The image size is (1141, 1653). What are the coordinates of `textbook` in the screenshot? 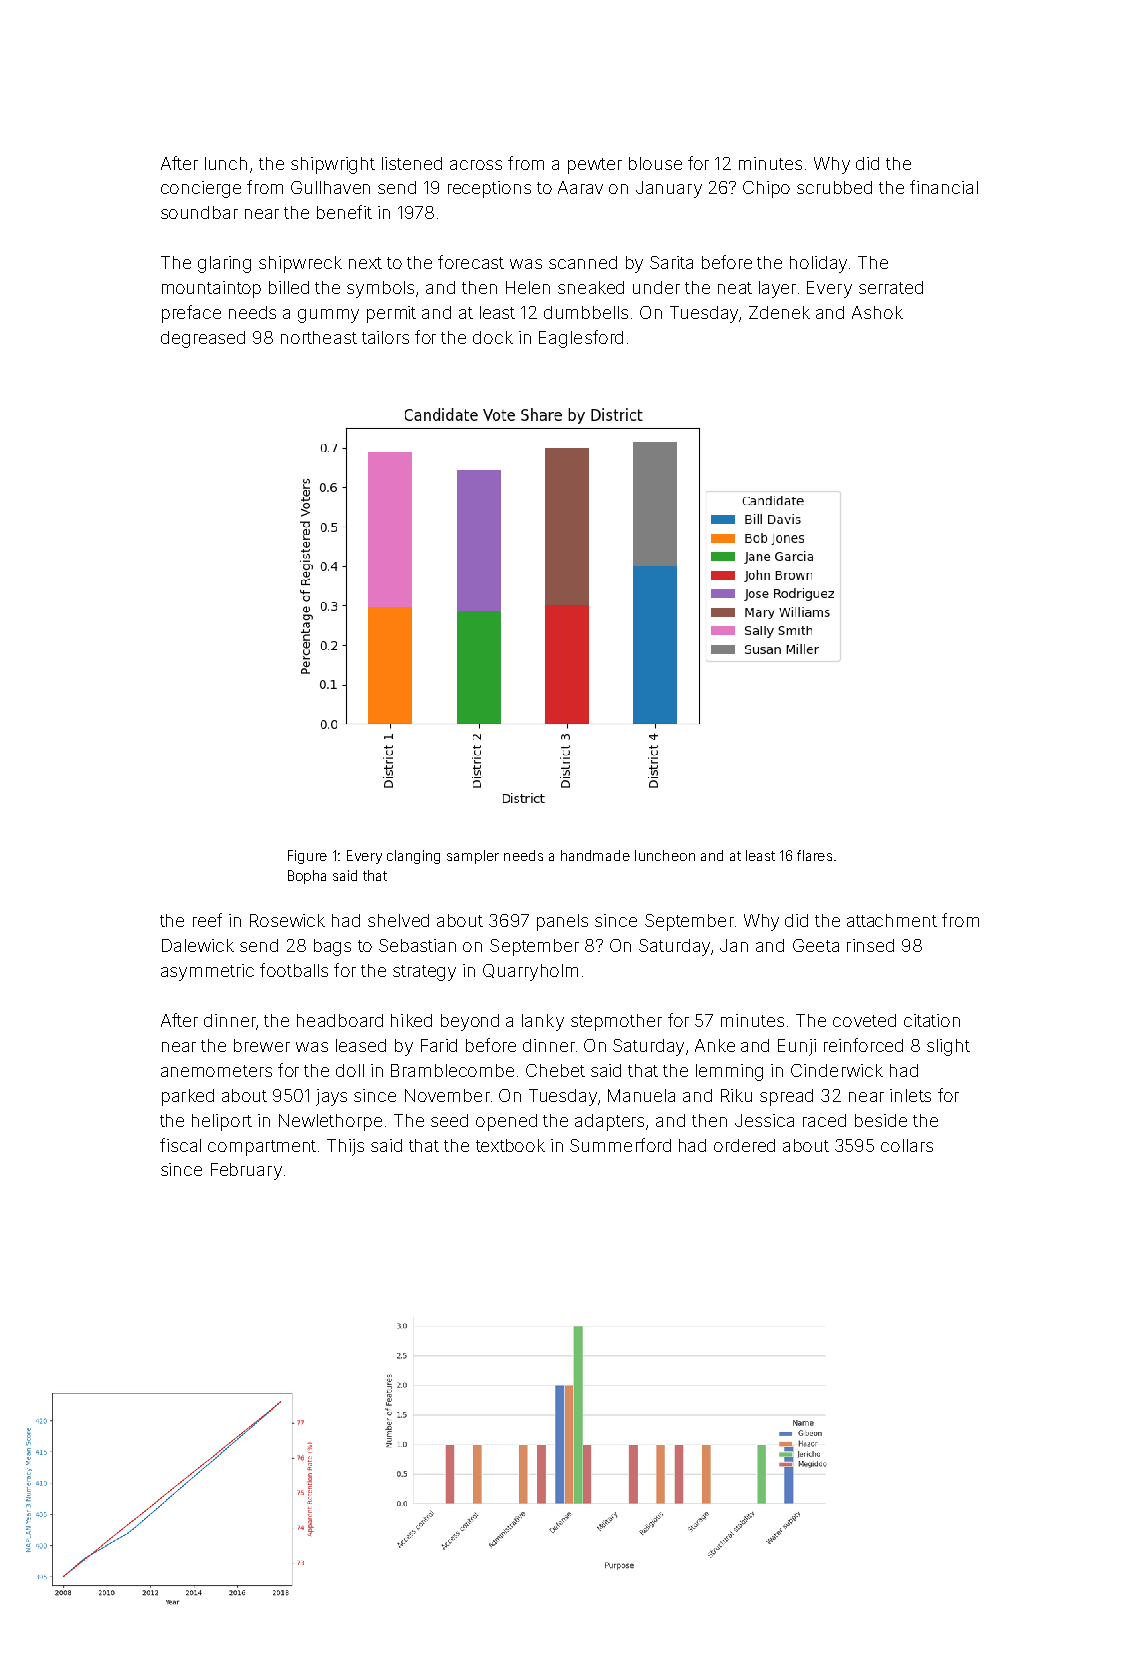 It's located at (510, 1145).
